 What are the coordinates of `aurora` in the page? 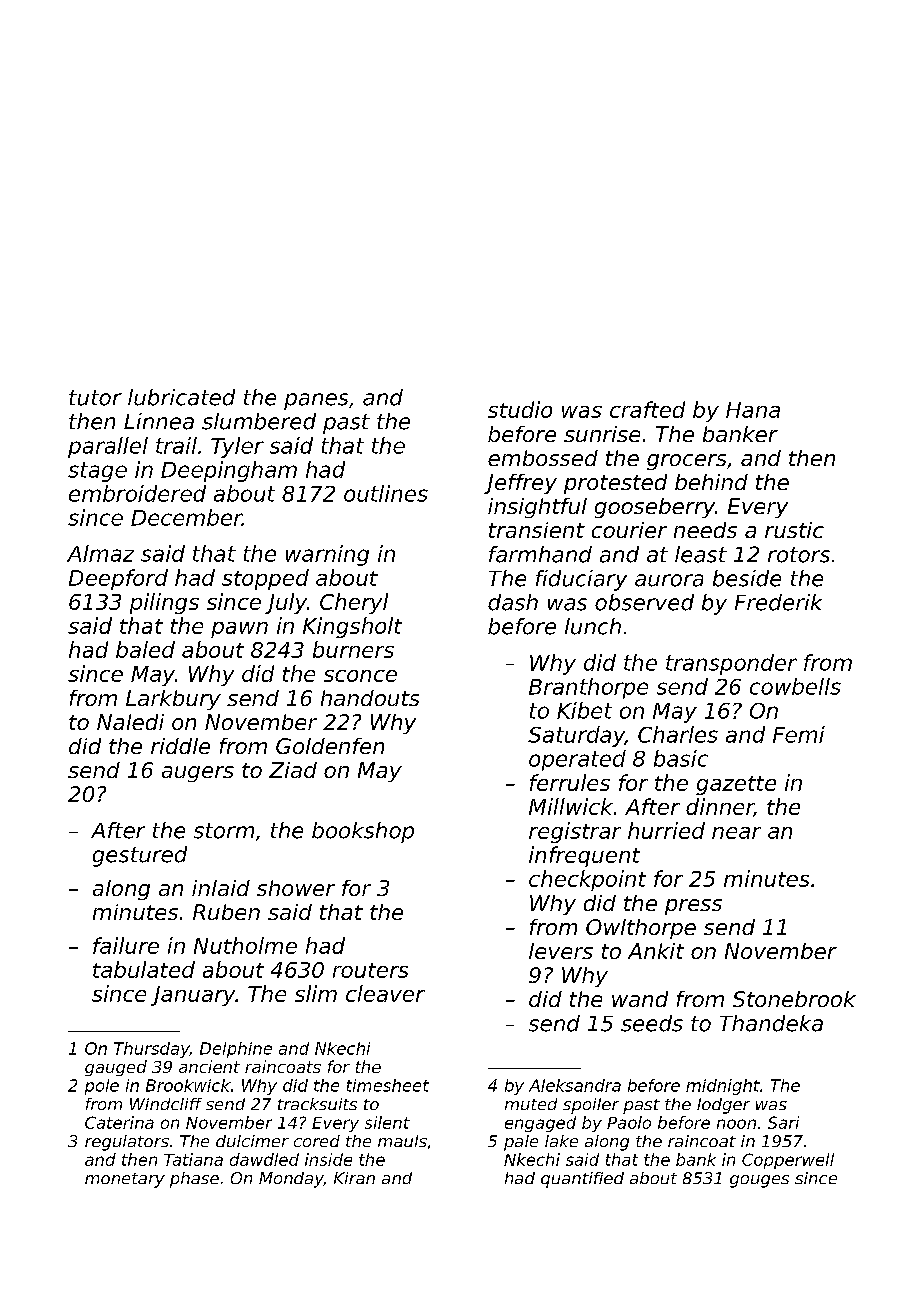 It's located at (669, 580).
